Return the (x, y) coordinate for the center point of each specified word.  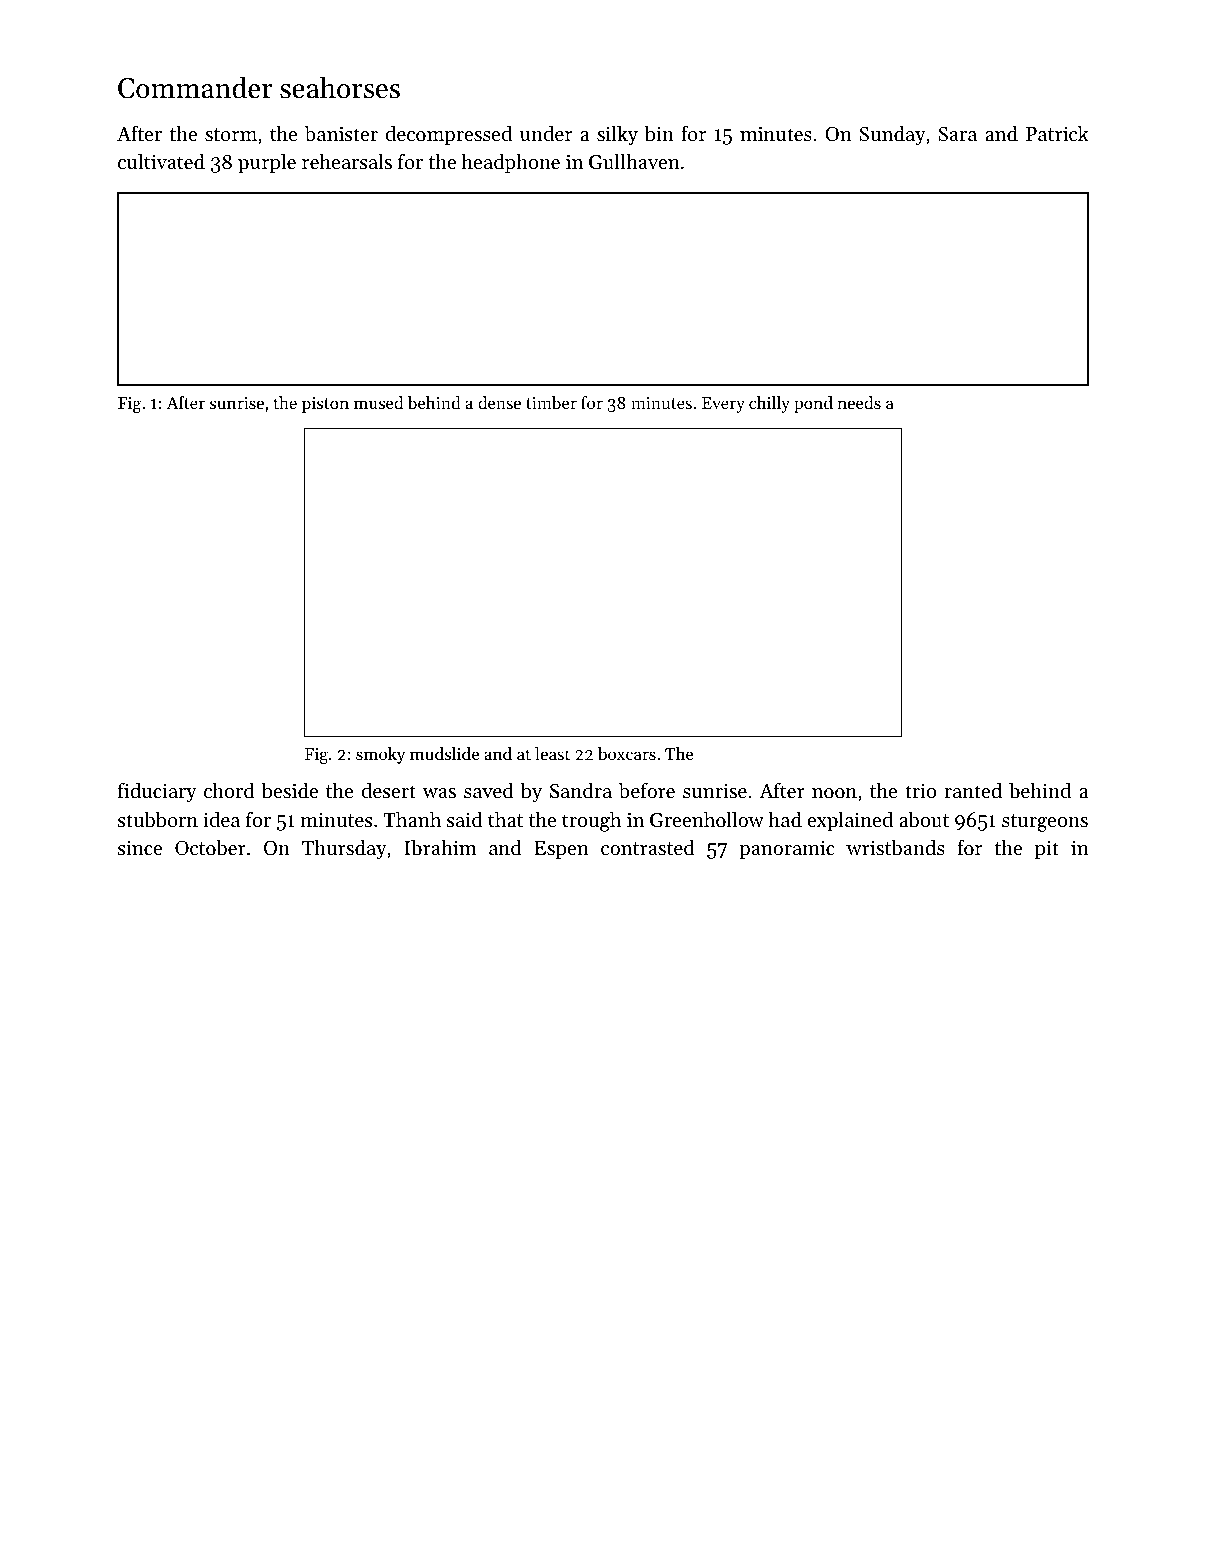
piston (325, 405)
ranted (973, 790)
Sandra (581, 790)
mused (378, 402)
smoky (380, 755)
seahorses (340, 87)
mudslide (444, 753)
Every (723, 405)
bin (659, 133)
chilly (769, 404)
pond (813, 404)
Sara (957, 134)
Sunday (892, 135)
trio (920, 791)
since (140, 848)
